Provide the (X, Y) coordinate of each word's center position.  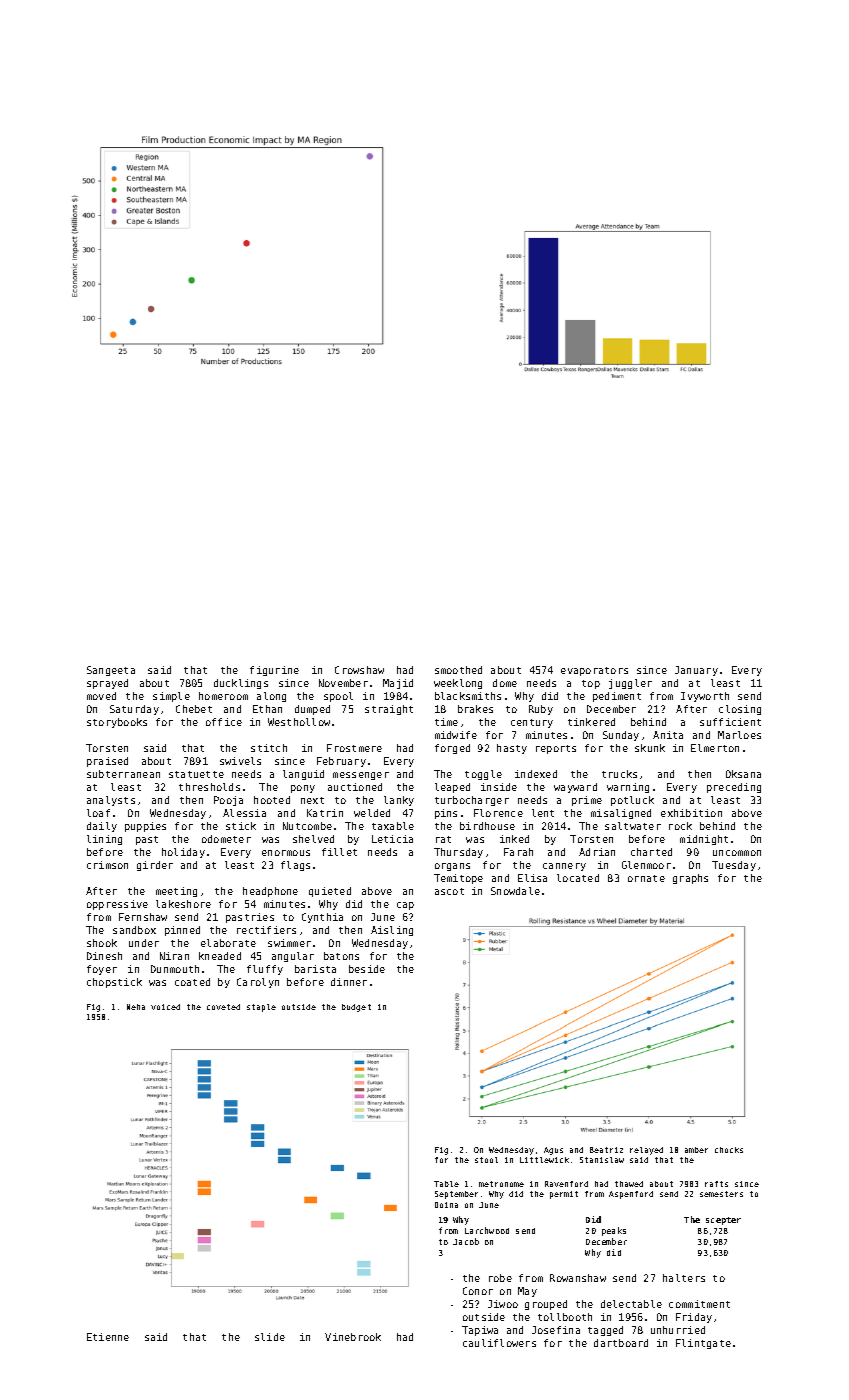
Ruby (541, 710)
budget (356, 1008)
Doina (446, 1205)
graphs (690, 879)
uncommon (737, 853)
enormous (286, 853)
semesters (721, 1194)
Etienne (108, 1337)
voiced (165, 1007)
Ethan (267, 709)
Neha (136, 1007)
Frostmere (354, 748)
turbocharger (472, 801)
